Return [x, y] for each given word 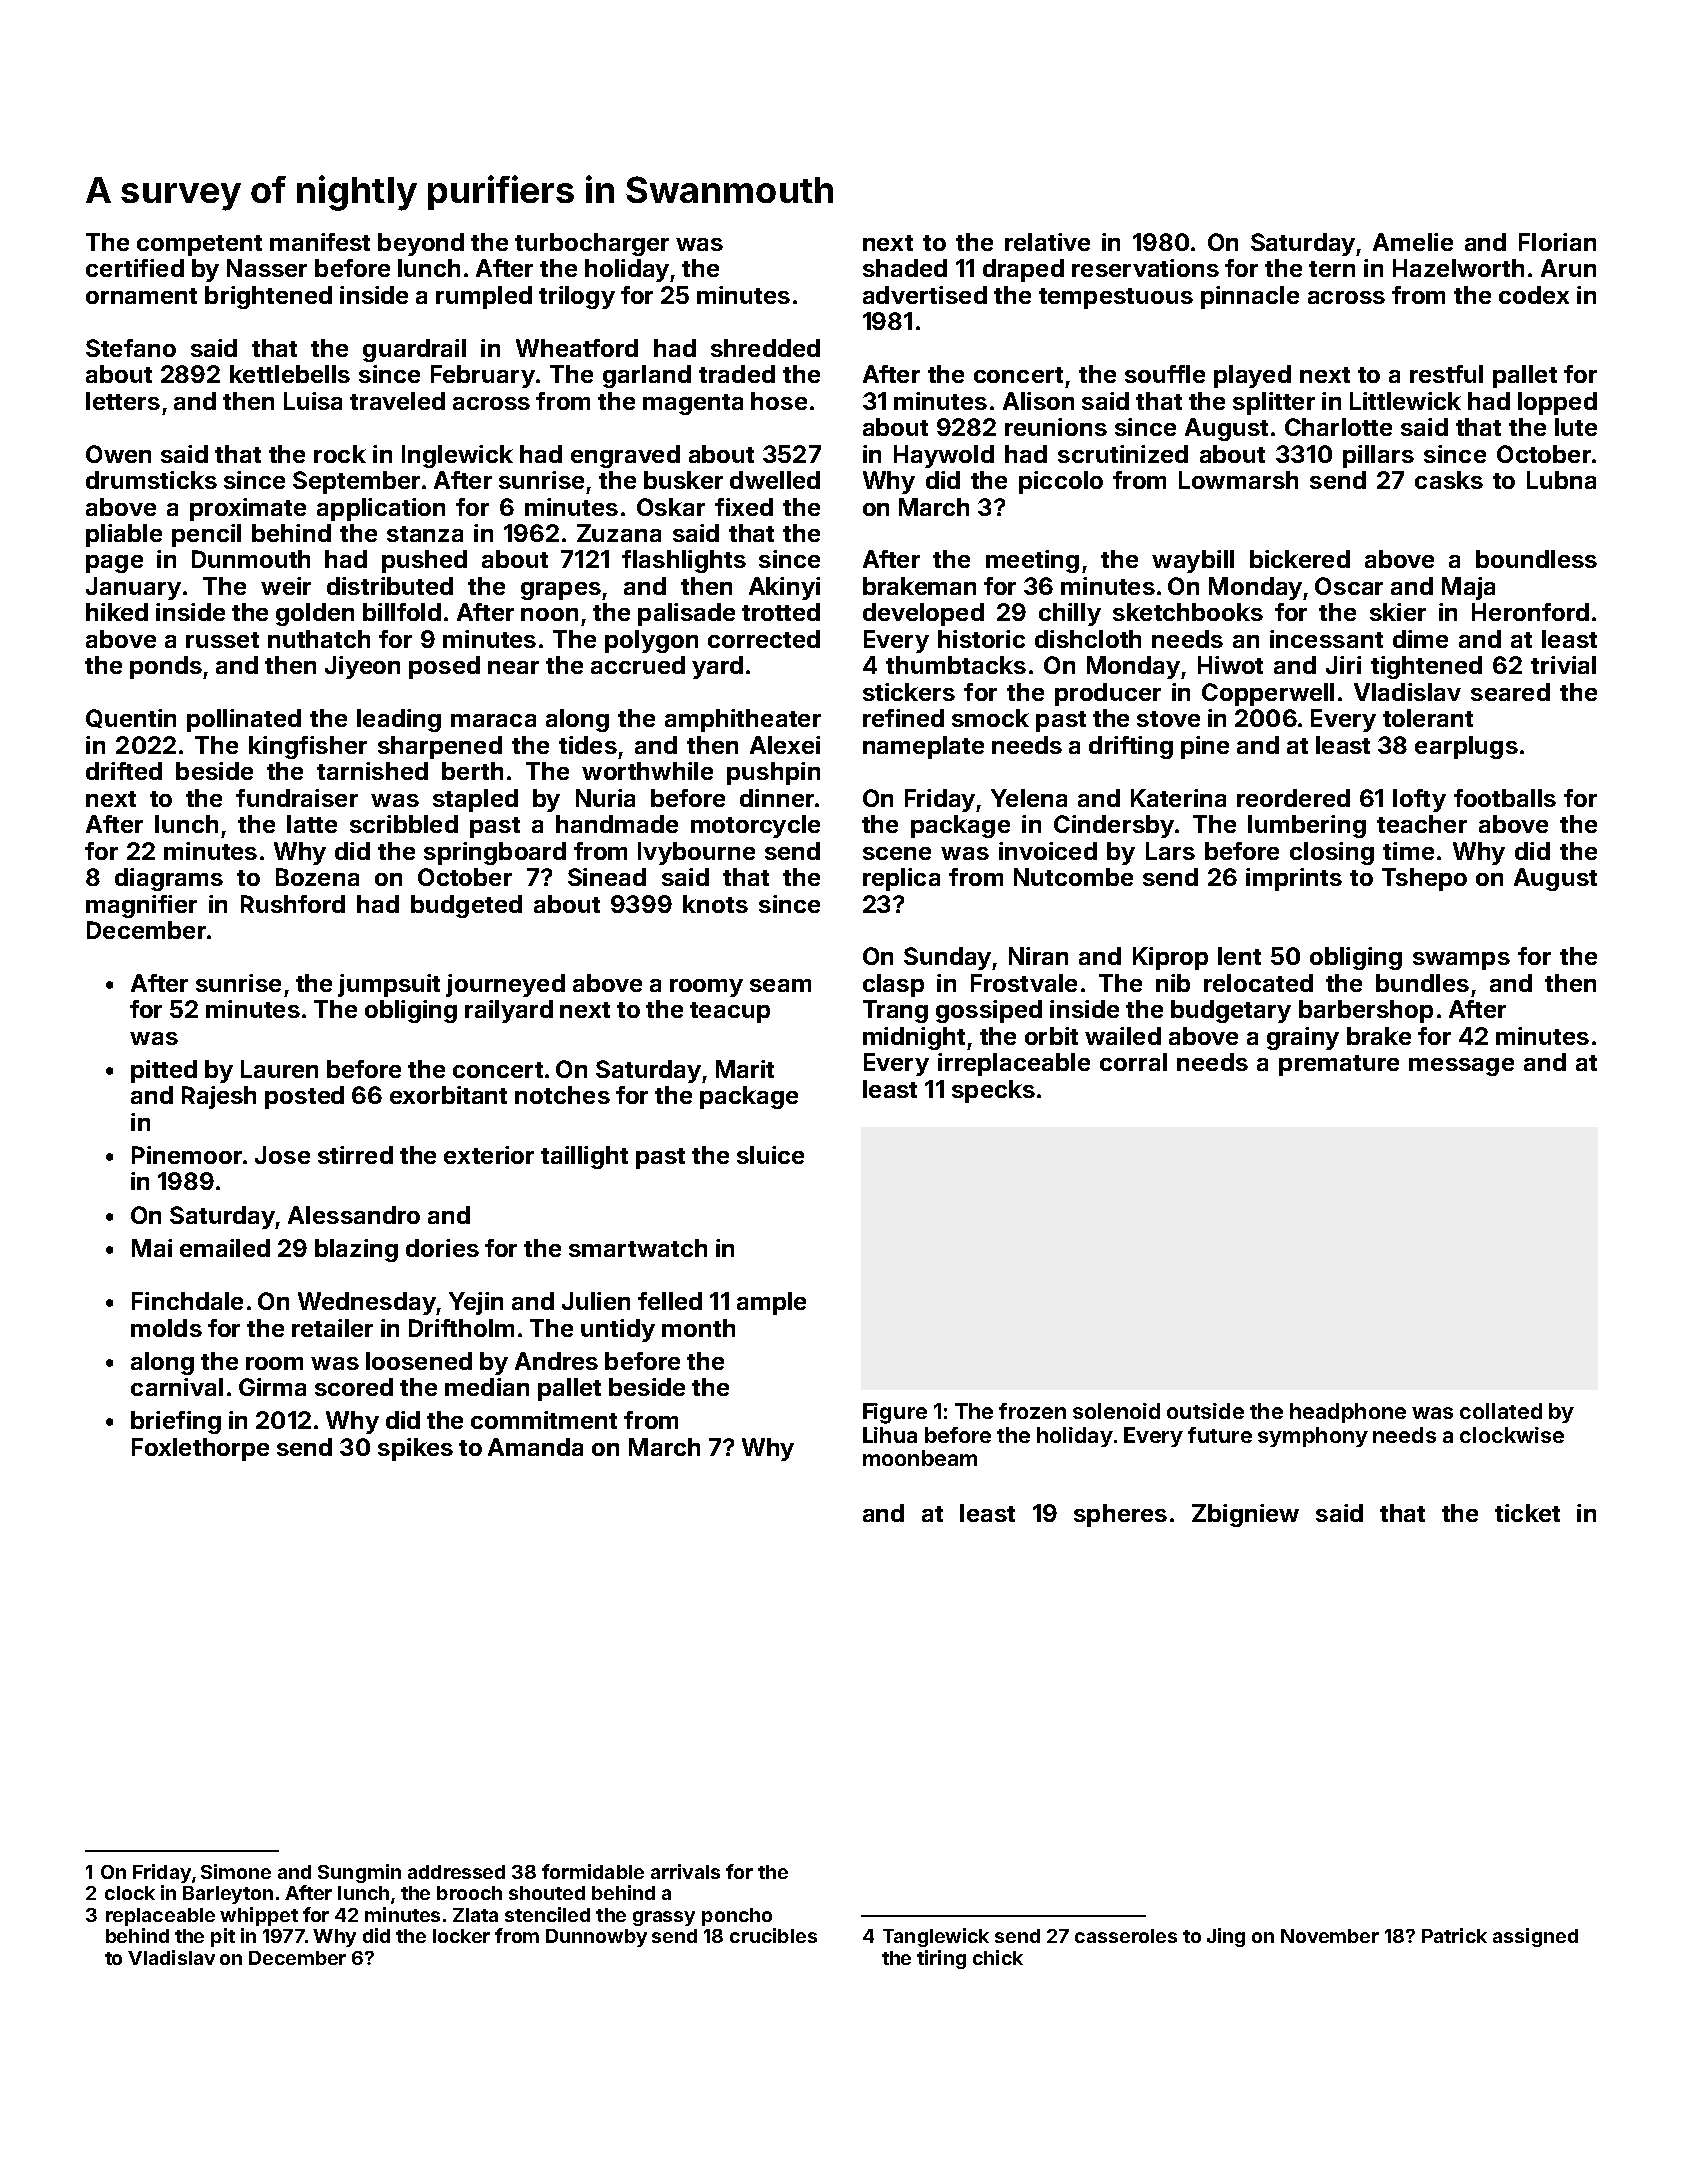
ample [771, 1303]
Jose [282, 1155]
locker [461, 1936]
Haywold [944, 456]
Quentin [131, 718]
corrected [764, 639]
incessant [1326, 639]
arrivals [685, 1871]
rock [340, 454]
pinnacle [1250, 297]
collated [1501, 1411]
